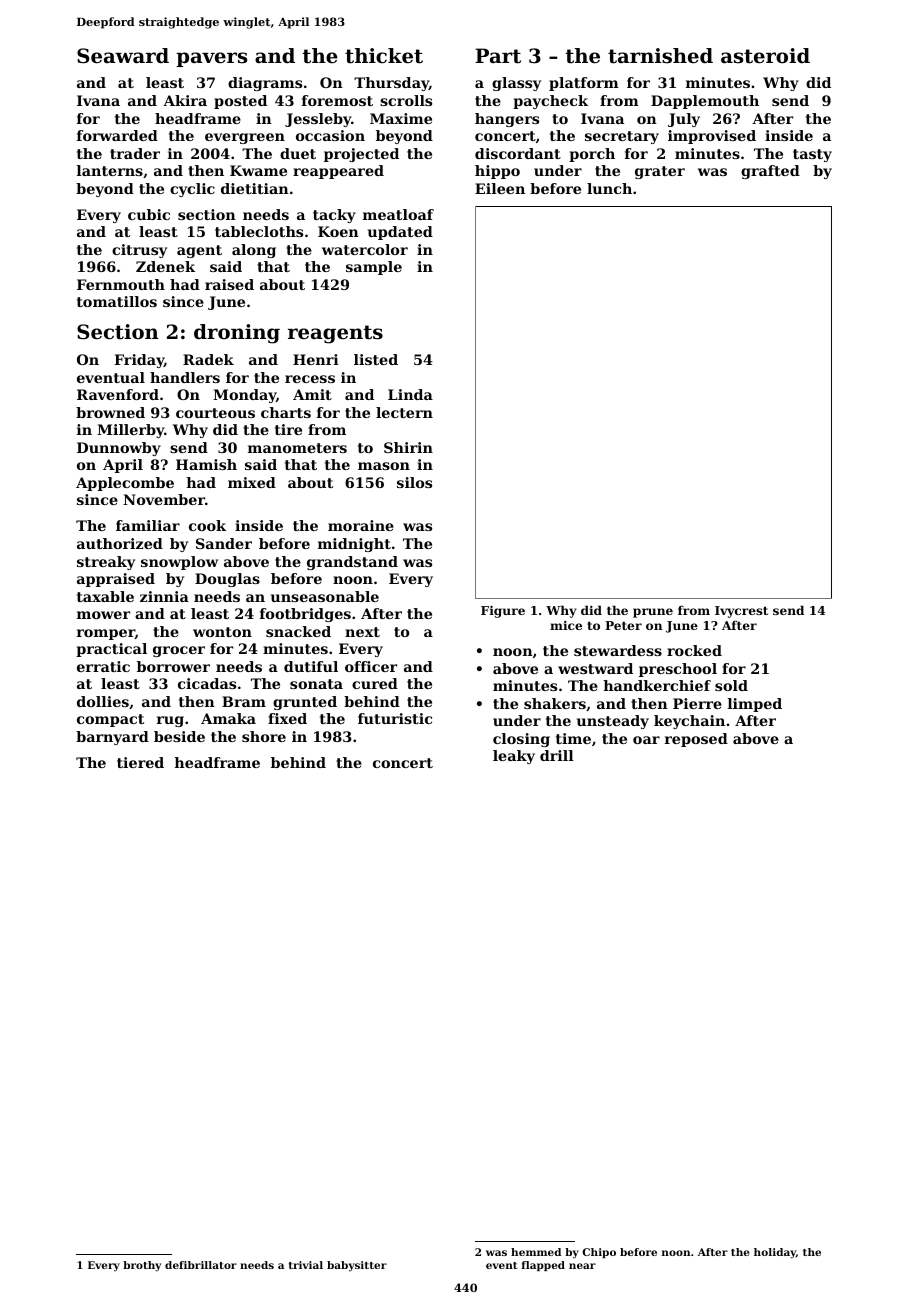 The height and width of the page is (1316, 908). I want to click on tiered, so click(140, 762).
